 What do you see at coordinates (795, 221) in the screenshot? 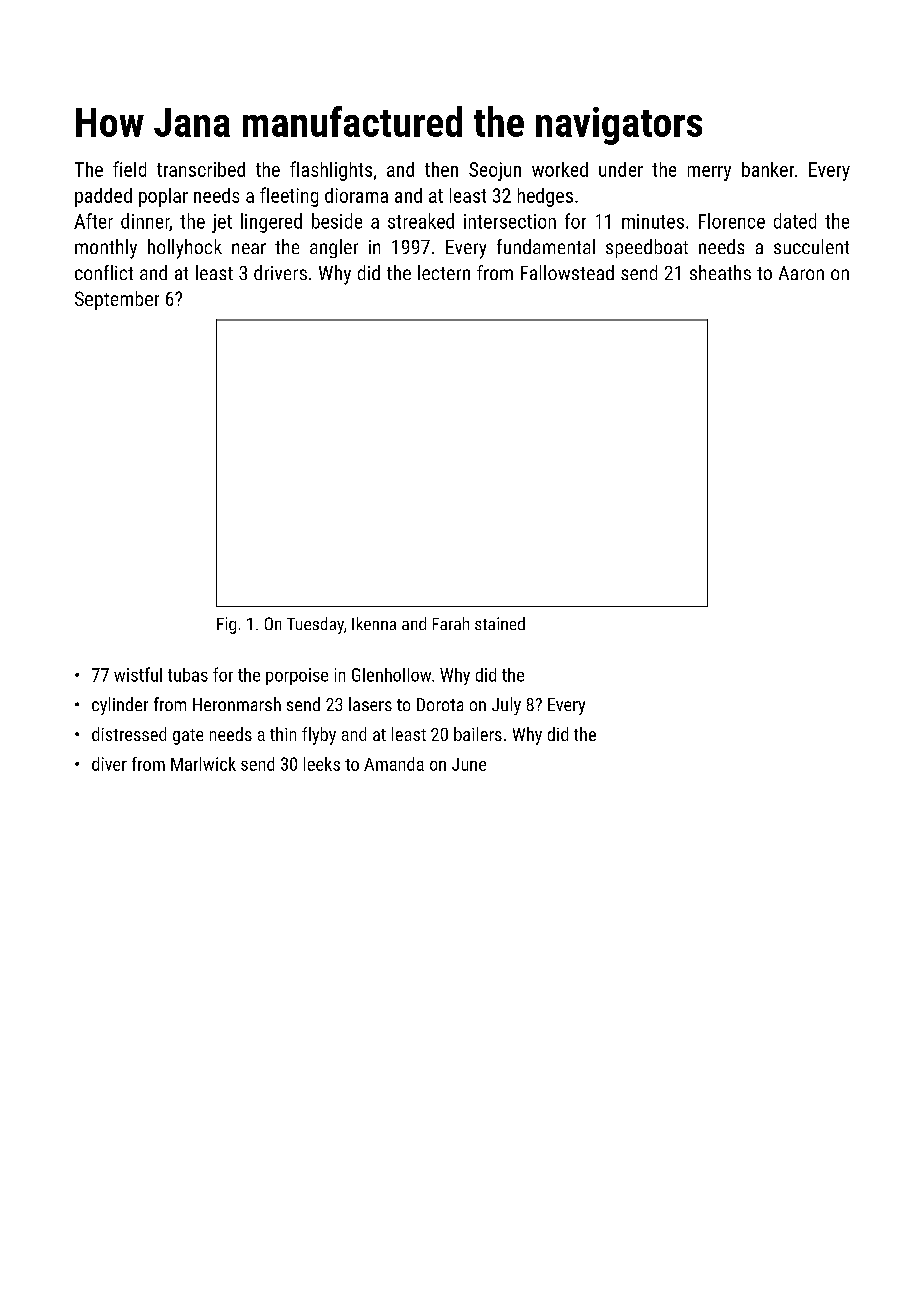
I see `dated` at bounding box center [795, 221].
